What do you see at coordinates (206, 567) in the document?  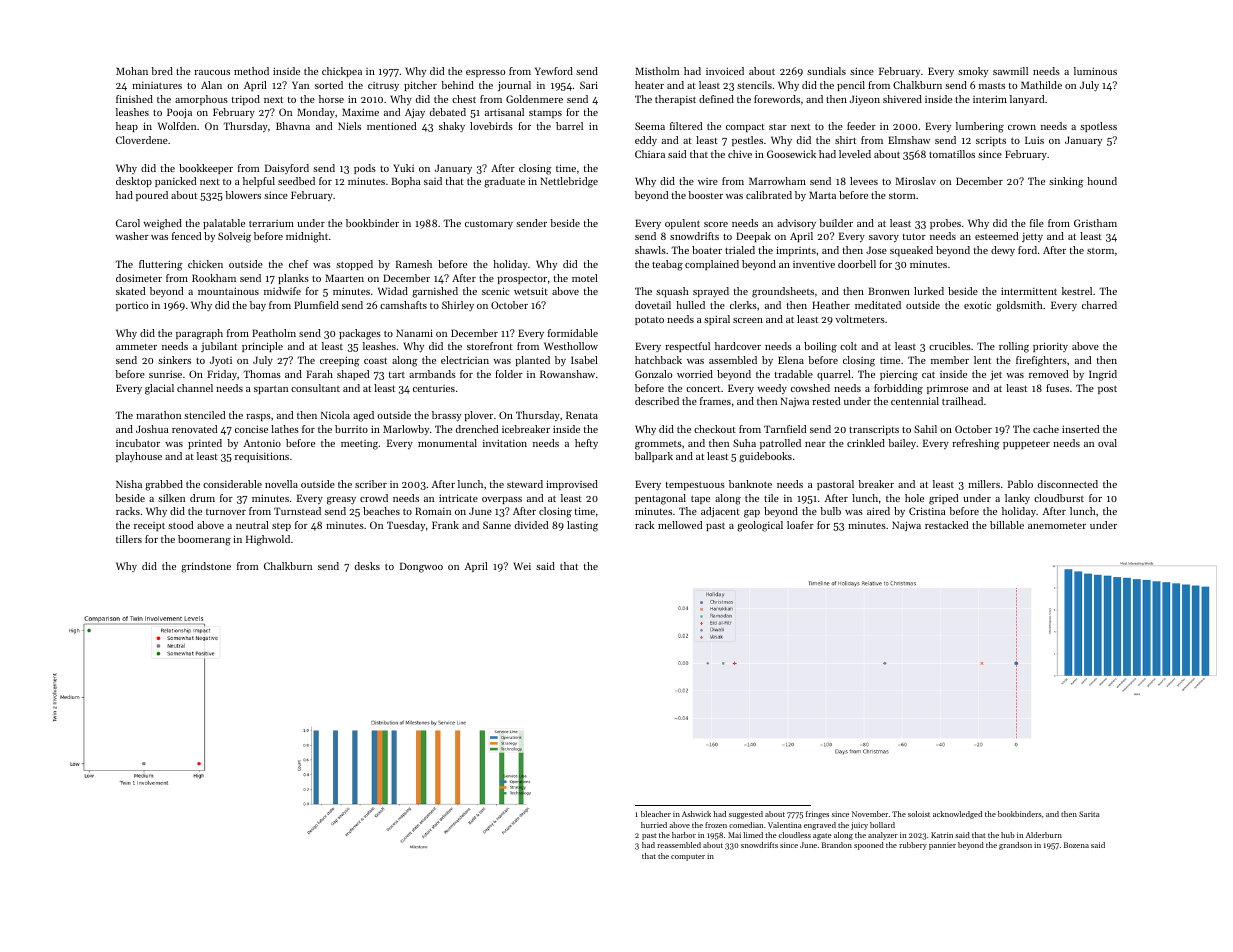 I see `grindstone` at bounding box center [206, 567].
